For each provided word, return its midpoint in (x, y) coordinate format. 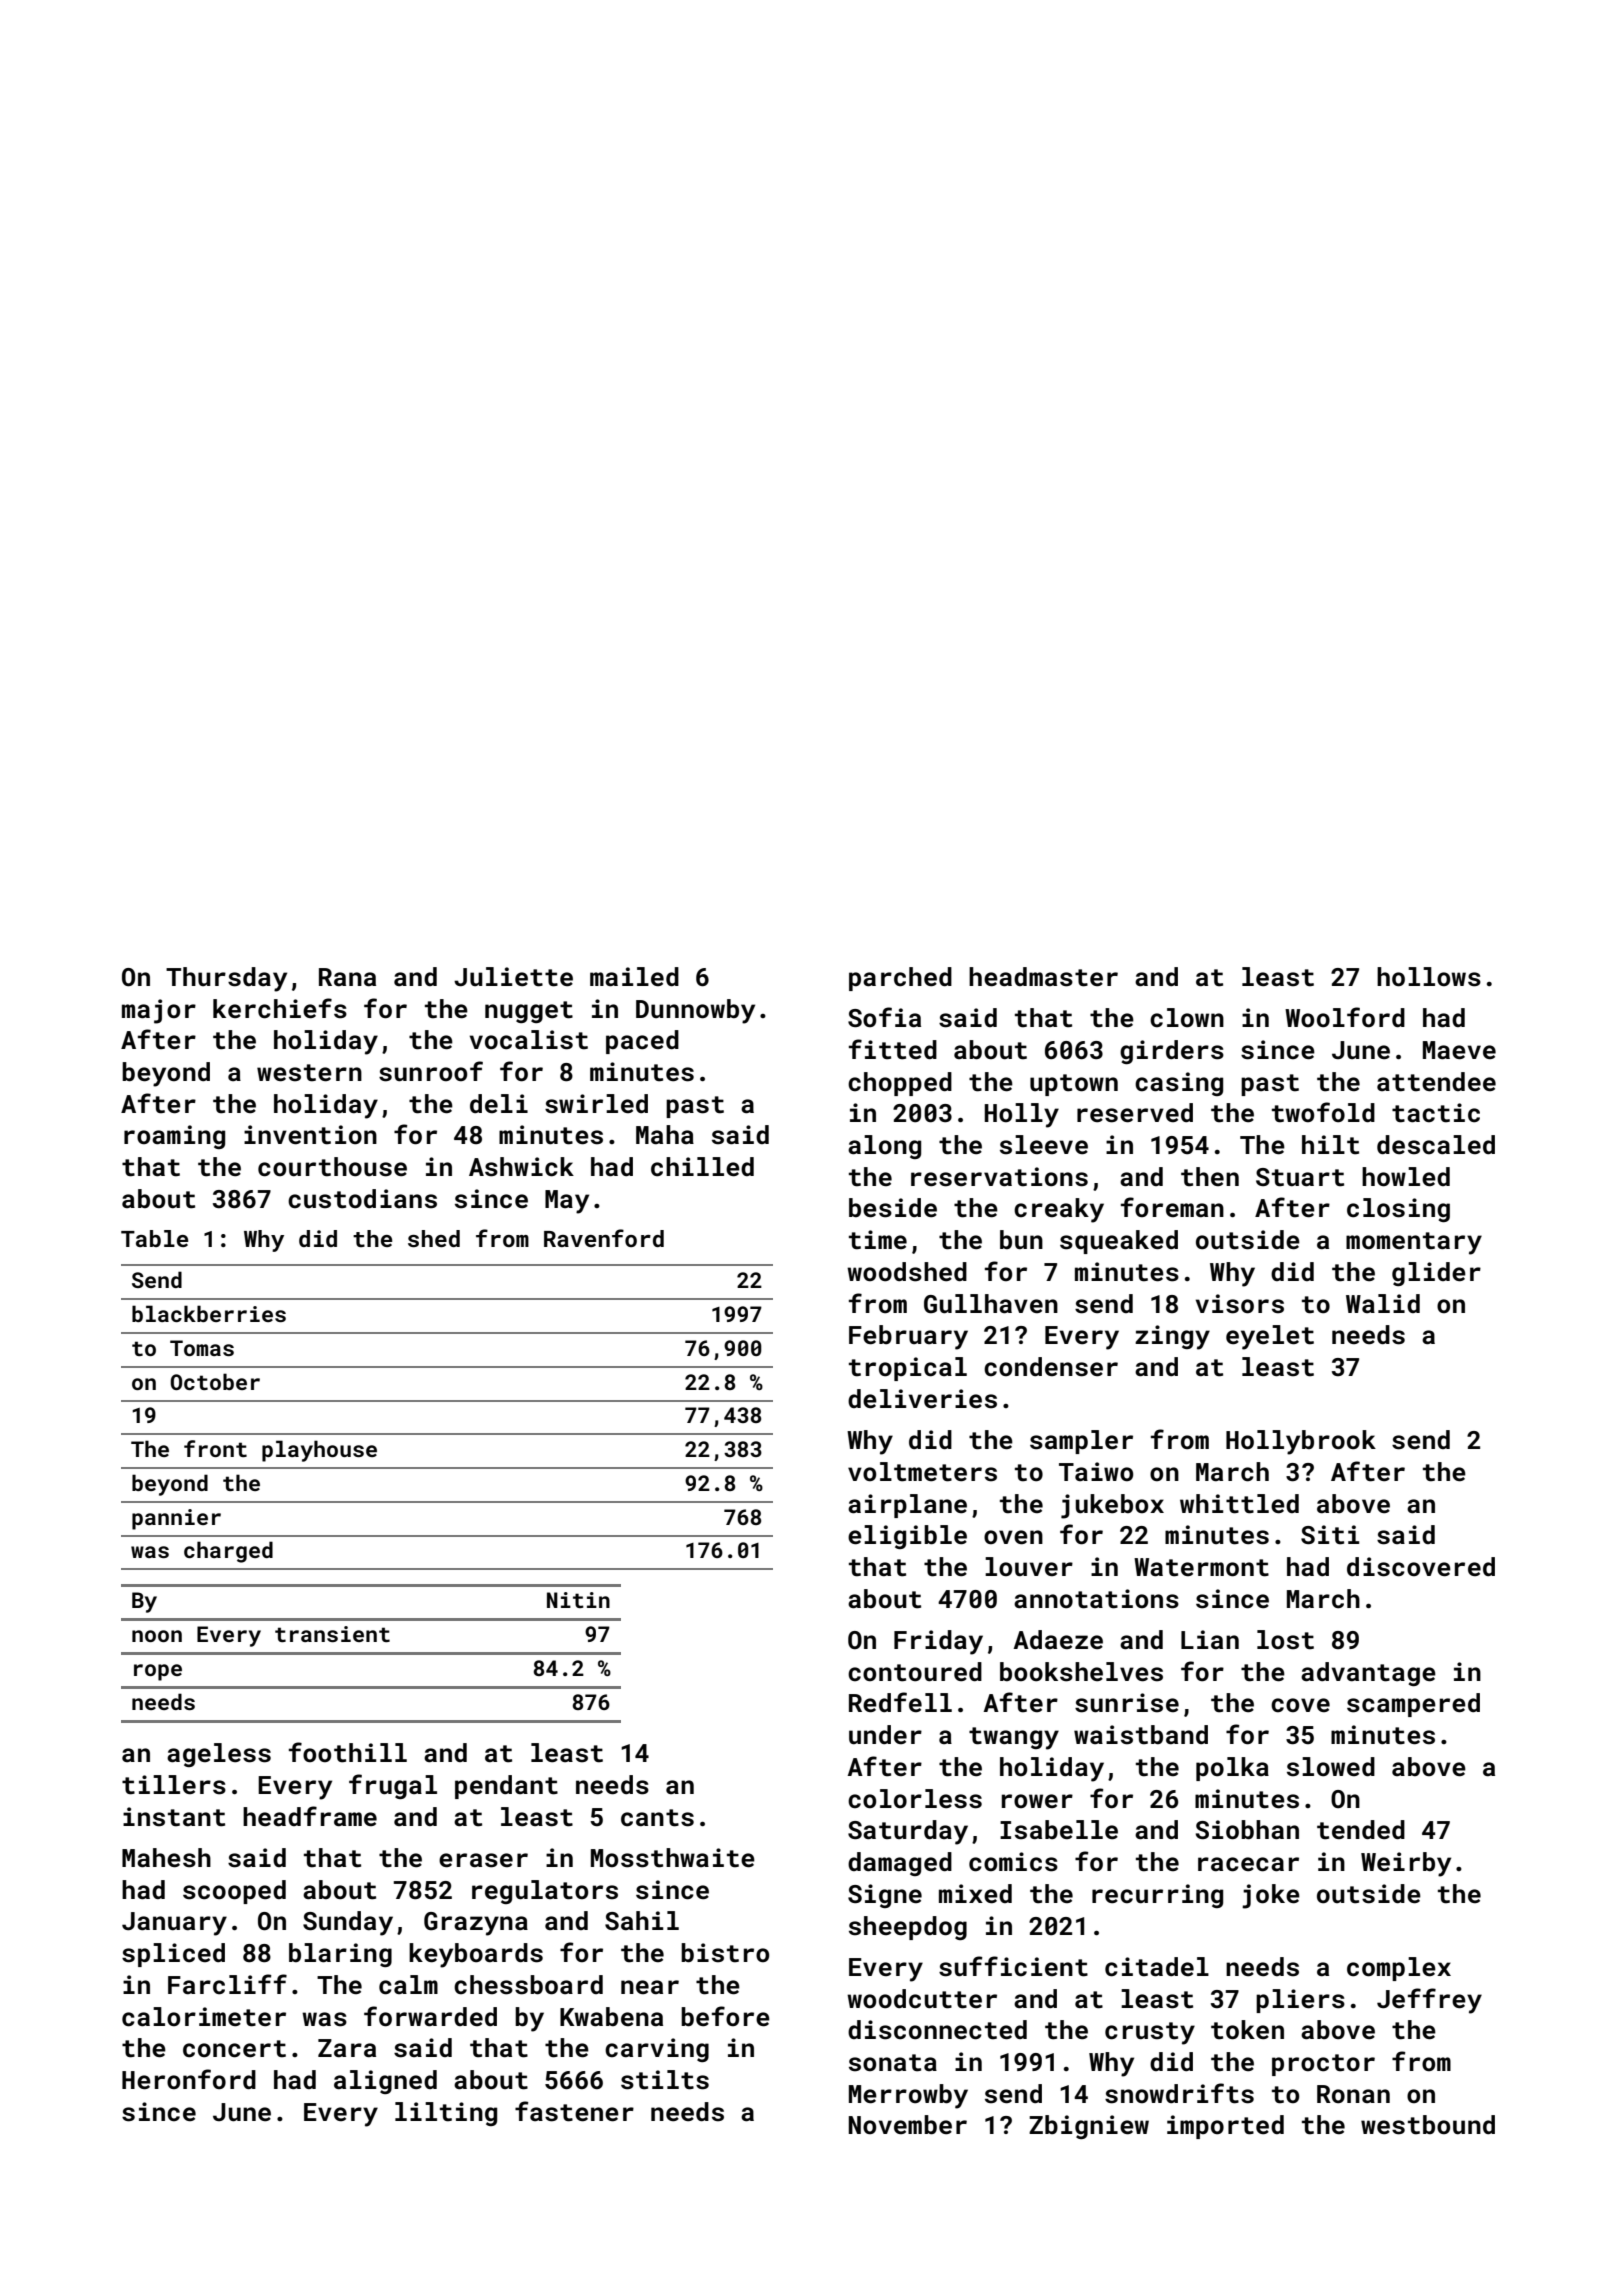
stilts (665, 2080)
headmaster (1043, 977)
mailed (634, 977)
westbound (1428, 2125)
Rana (347, 977)
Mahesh (166, 1858)
